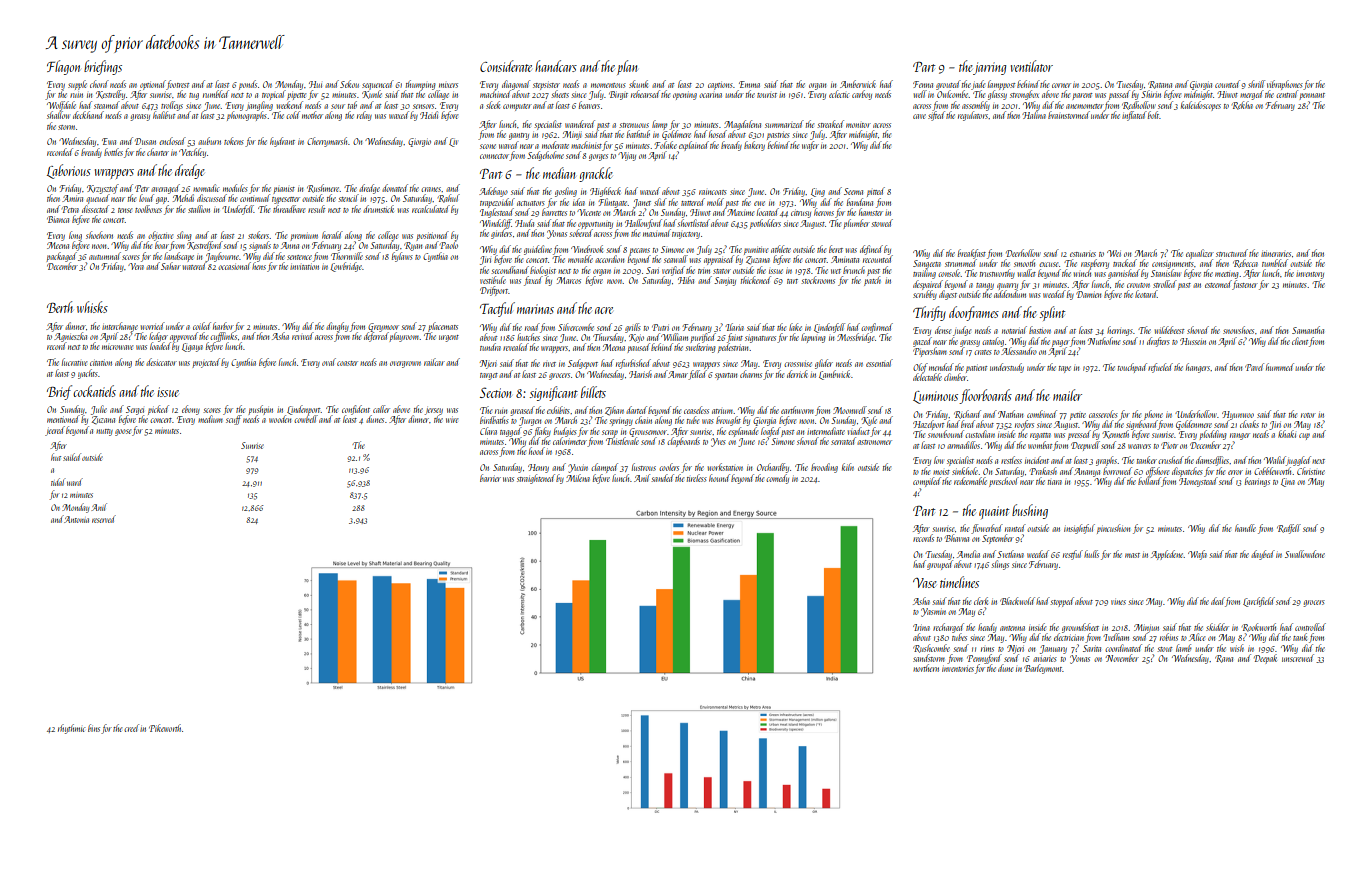  Describe the element at coordinates (556, 66) in the screenshot. I see `handcars` at that location.
